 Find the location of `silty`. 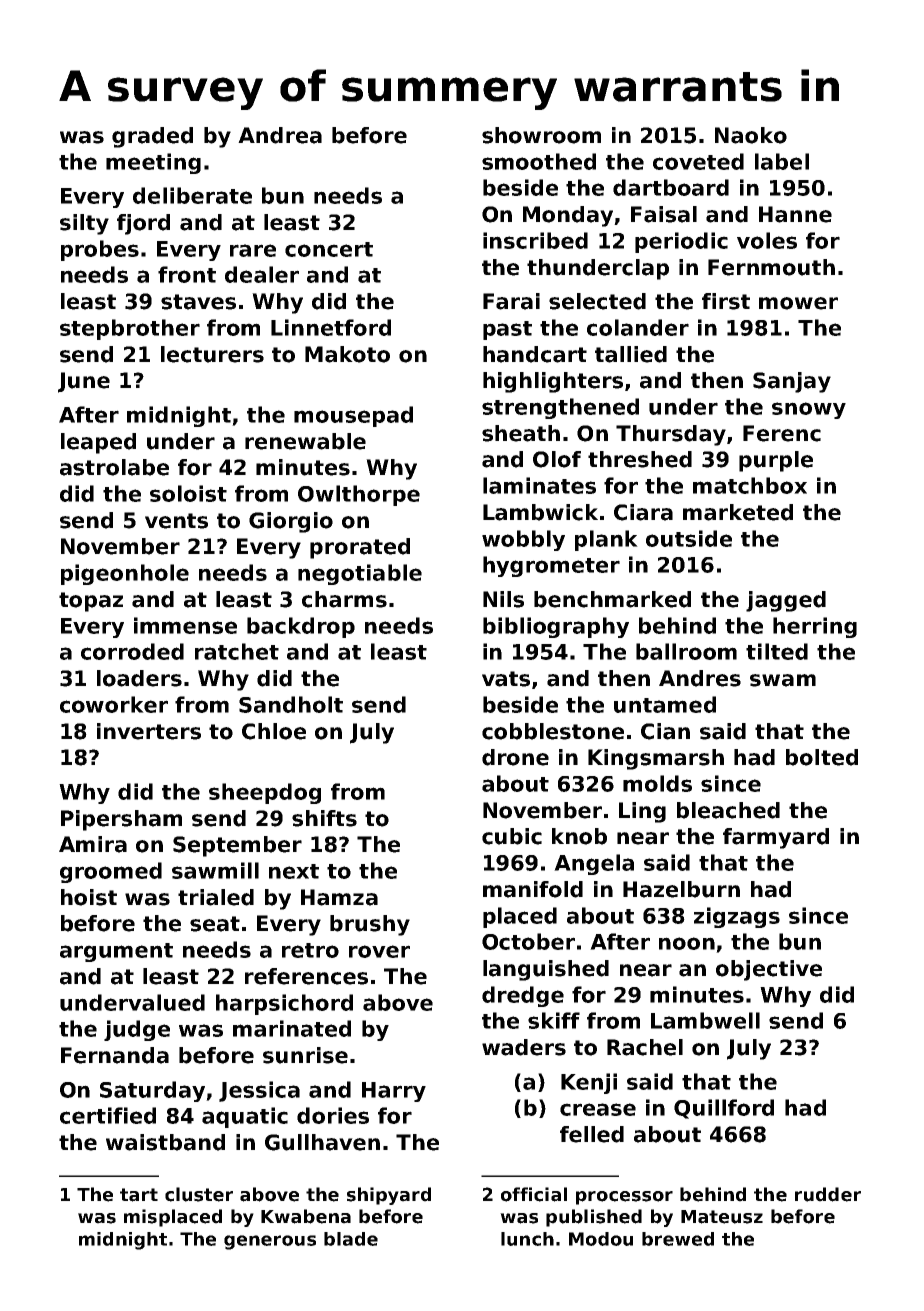

silty is located at coordinates (84, 224).
